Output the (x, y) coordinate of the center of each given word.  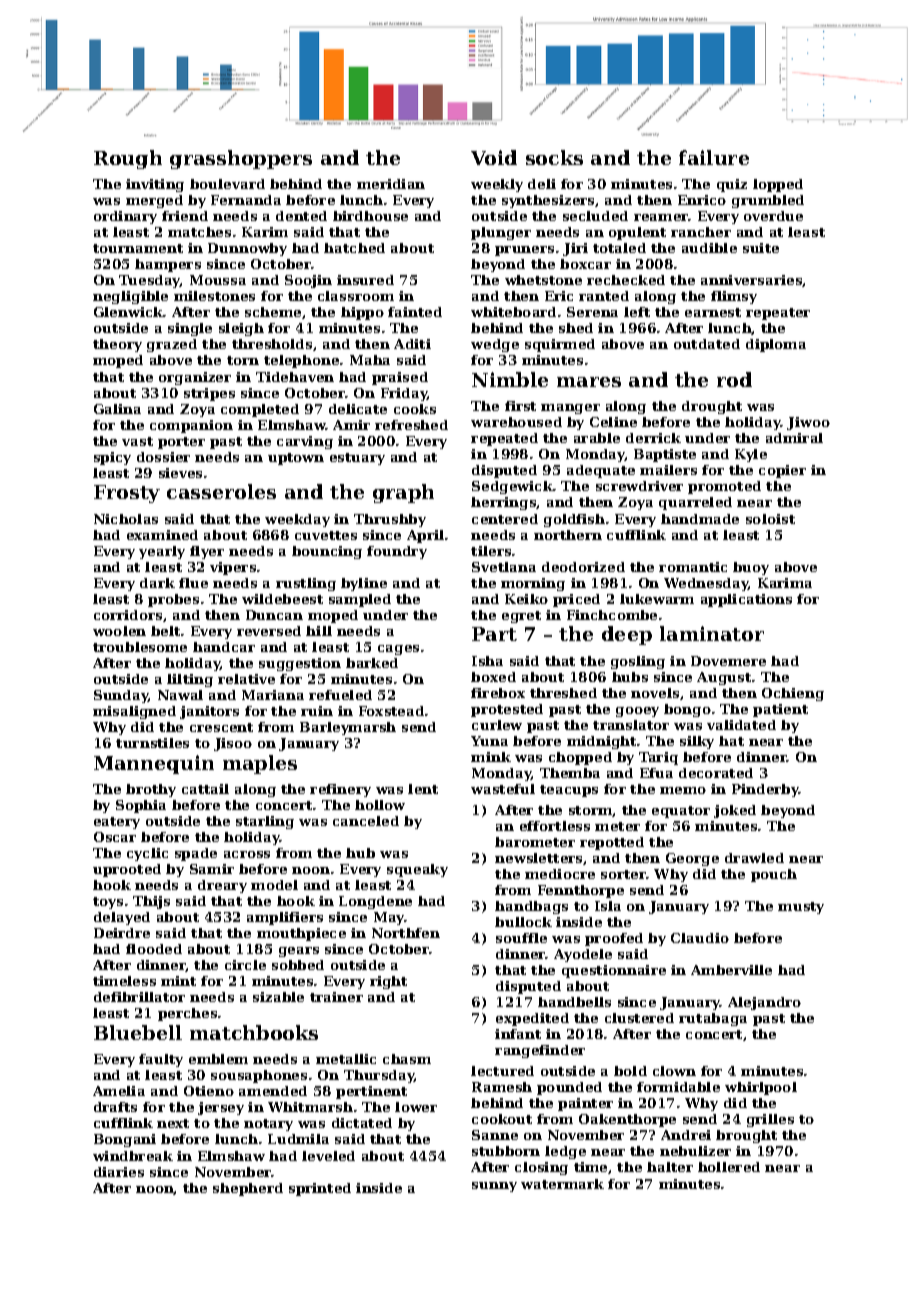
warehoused (516, 422)
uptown (296, 459)
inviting (155, 185)
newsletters (538, 858)
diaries (119, 1172)
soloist (770, 519)
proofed (614, 939)
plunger (501, 233)
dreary (222, 886)
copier (782, 471)
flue (193, 583)
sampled (360, 600)
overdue (773, 216)
